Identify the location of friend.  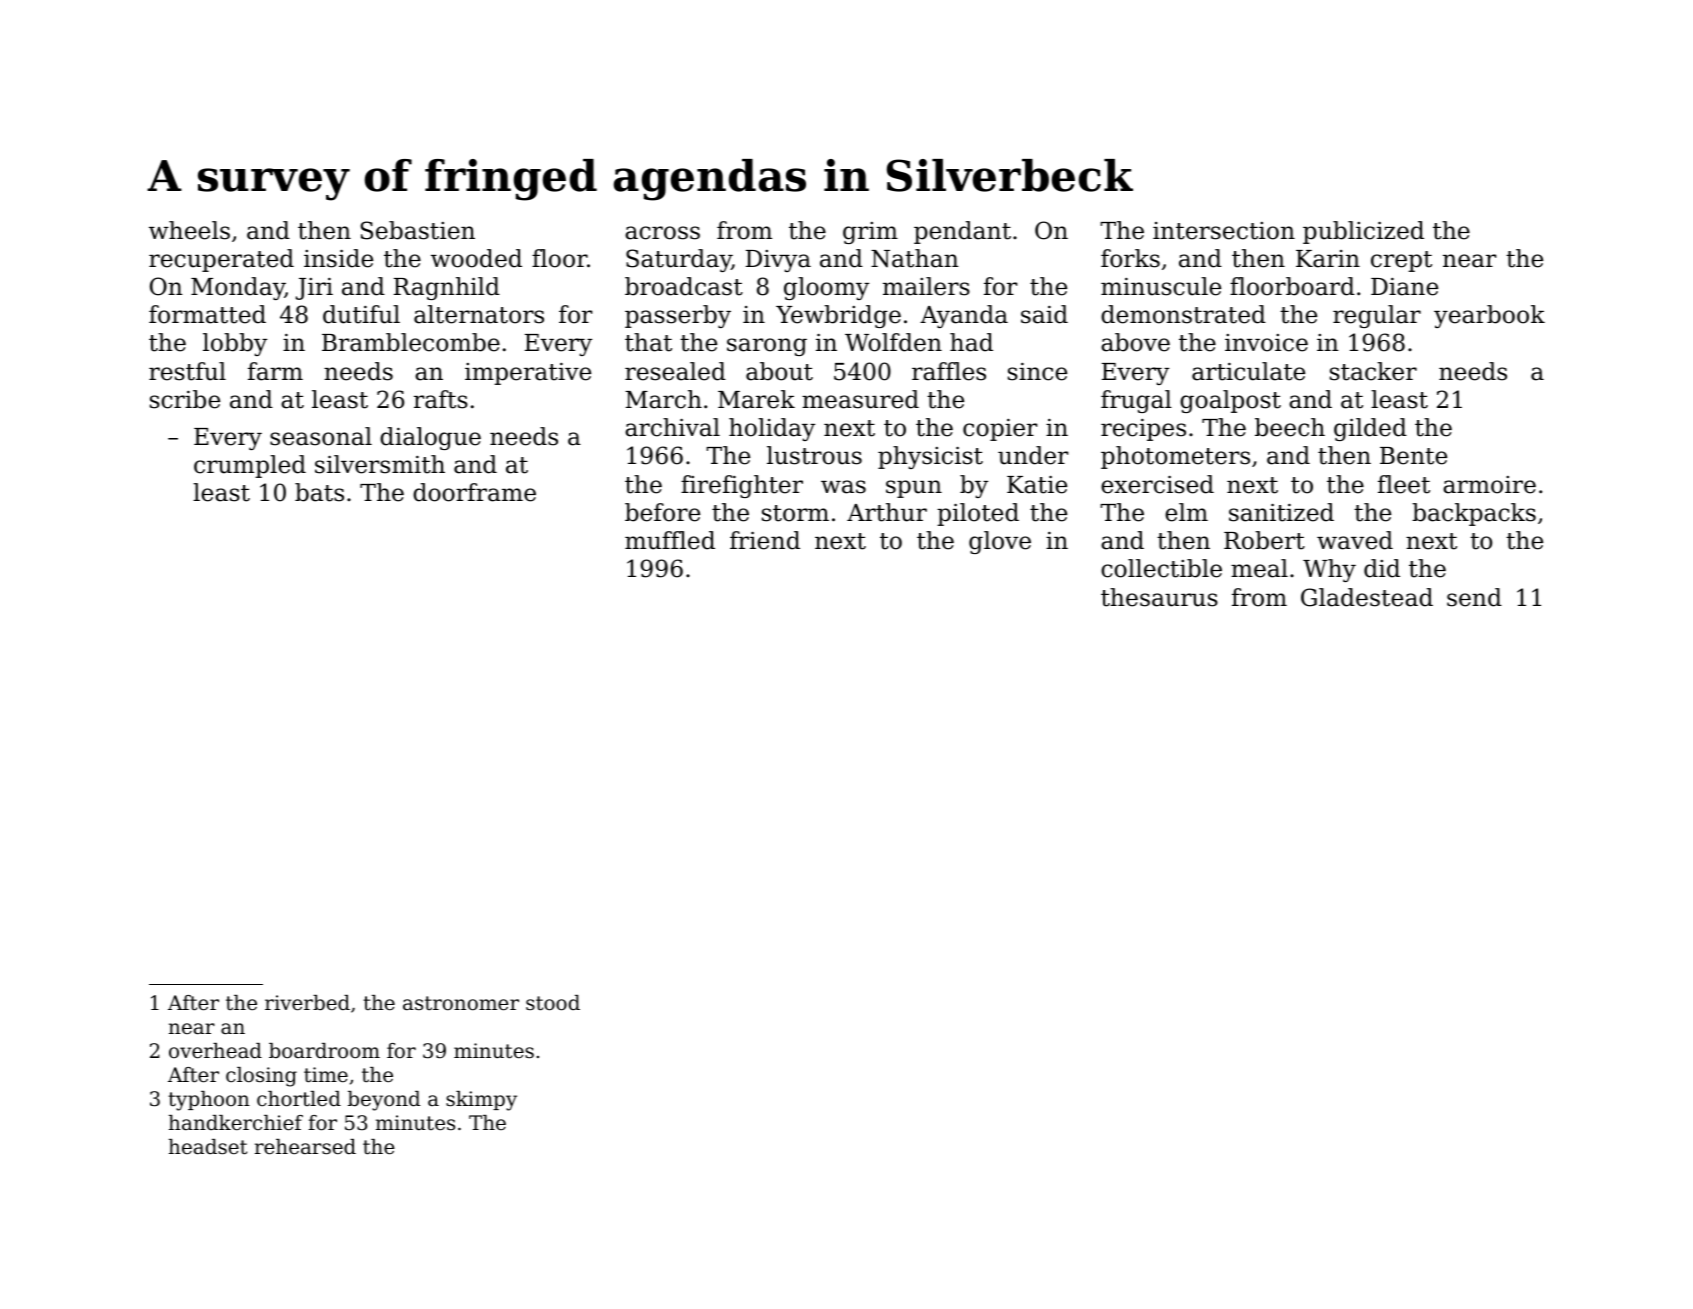
(765, 540).
